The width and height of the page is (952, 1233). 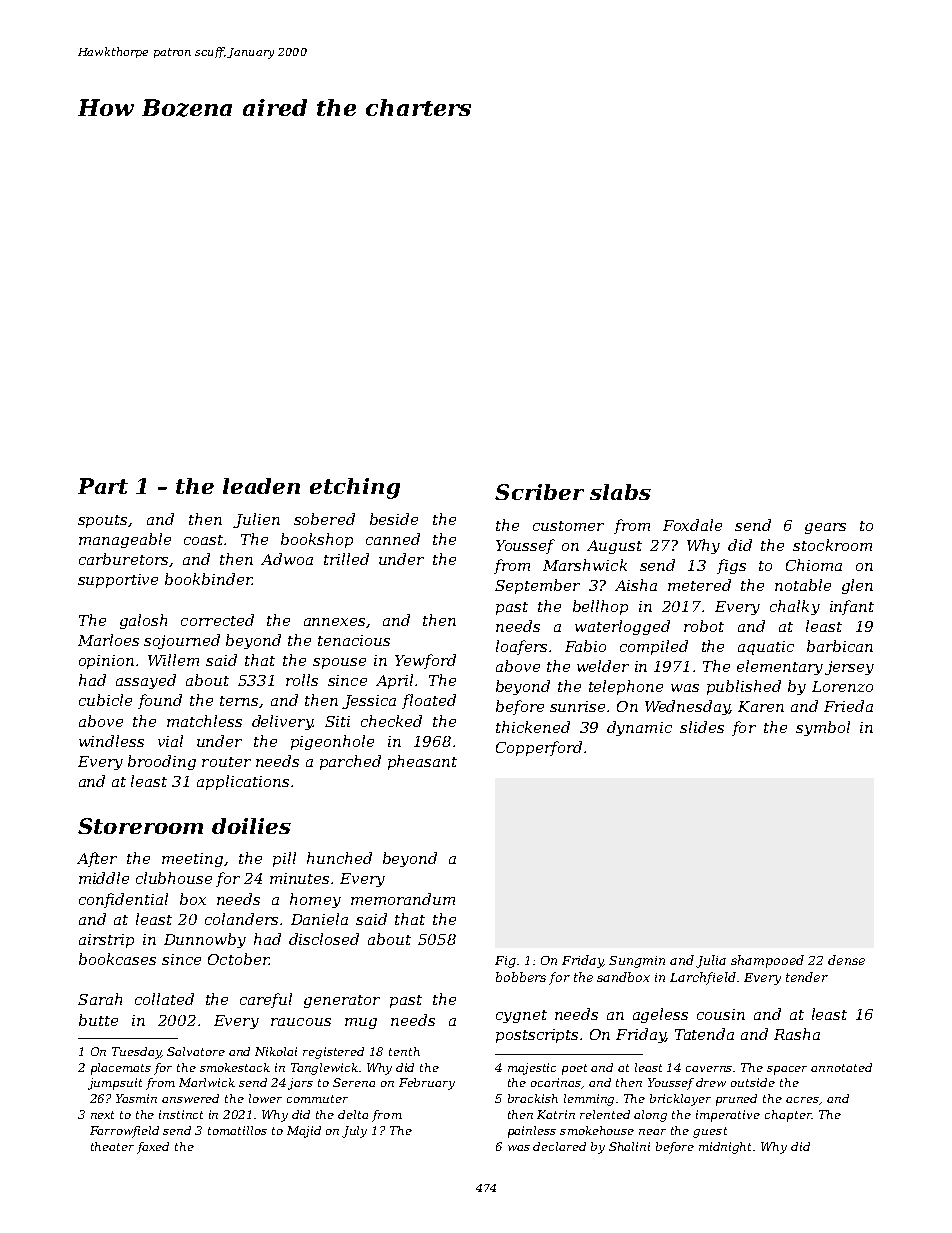 What do you see at coordinates (559, 1146) in the page?
I see `declared` at bounding box center [559, 1146].
